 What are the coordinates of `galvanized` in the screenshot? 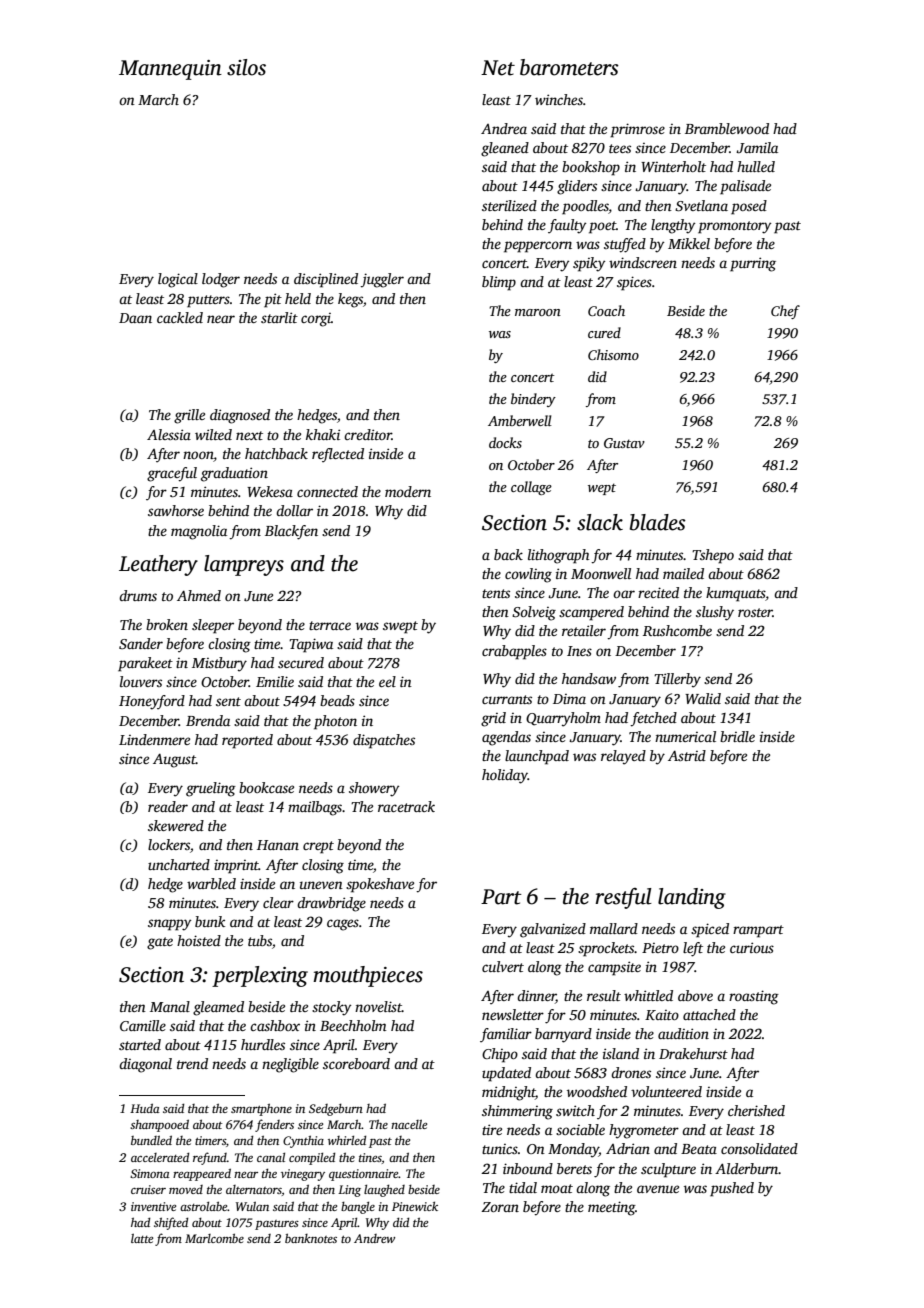 It's located at (553, 930).
